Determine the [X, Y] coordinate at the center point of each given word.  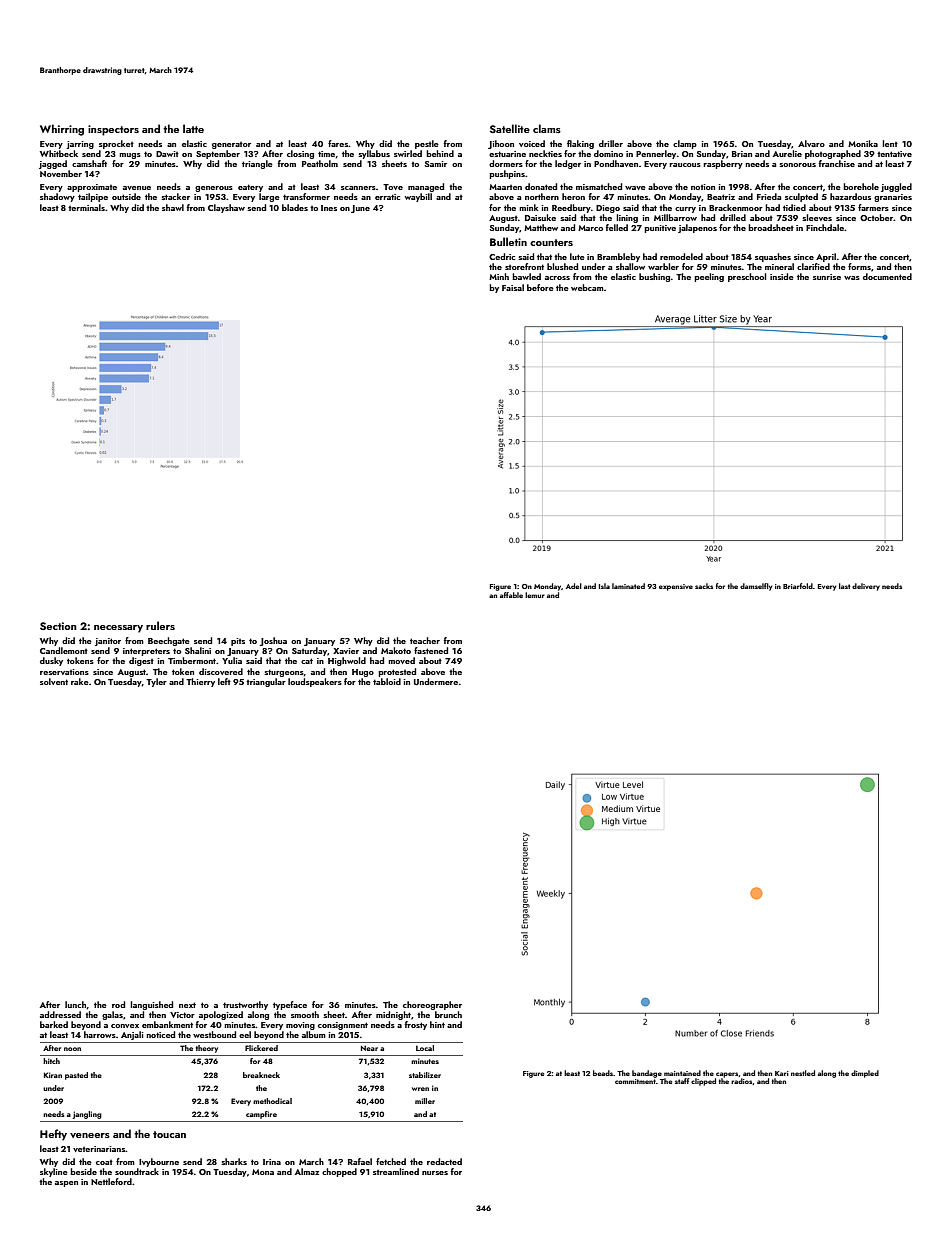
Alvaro [811, 143]
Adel [574, 586]
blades [295, 207]
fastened [431, 650]
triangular [266, 682]
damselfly [756, 587]
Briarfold [798, 586]
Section [58, 626]
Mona [263, 1172]
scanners [358, 188]
